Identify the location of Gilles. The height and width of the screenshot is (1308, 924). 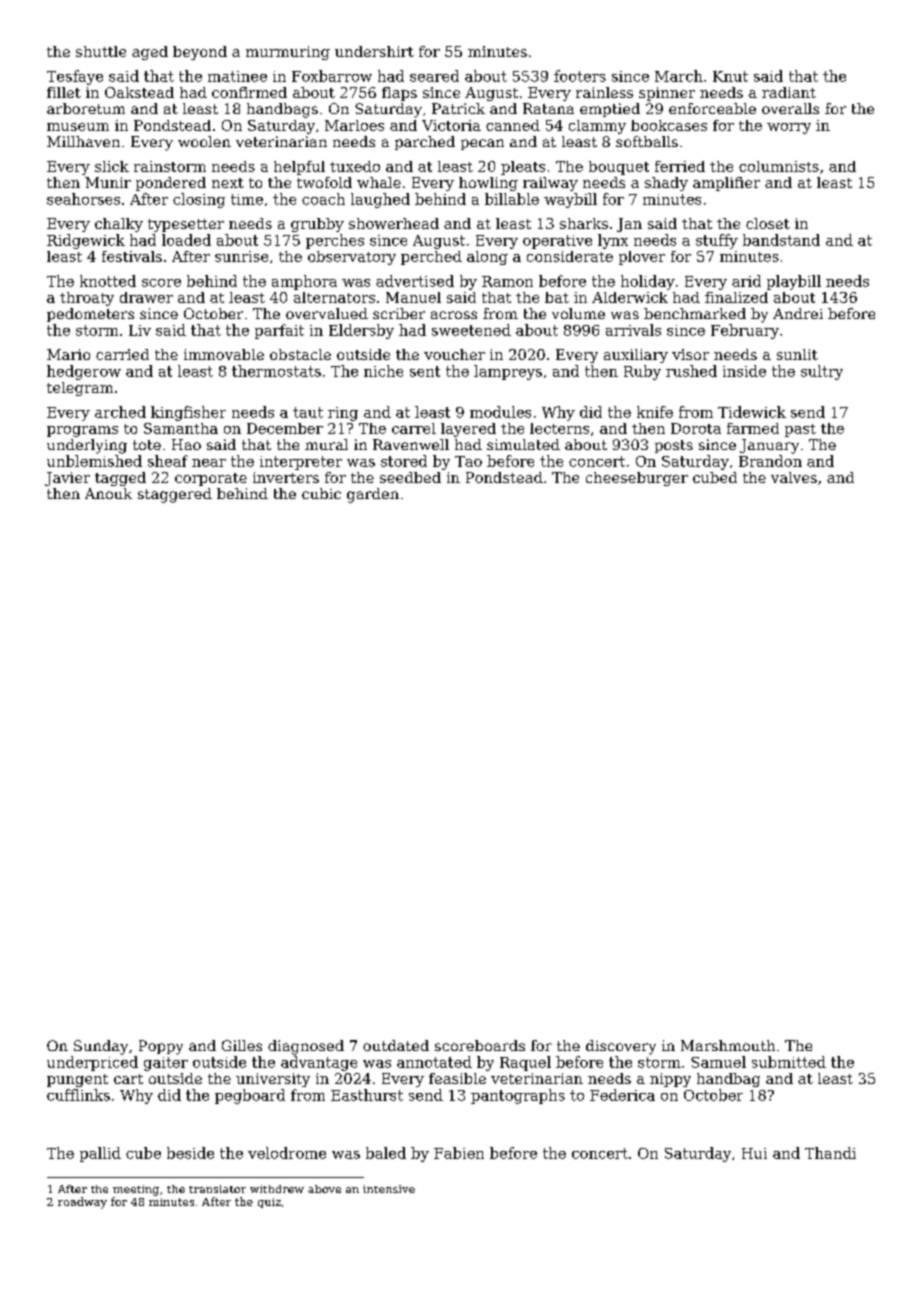
(242, 1045).
